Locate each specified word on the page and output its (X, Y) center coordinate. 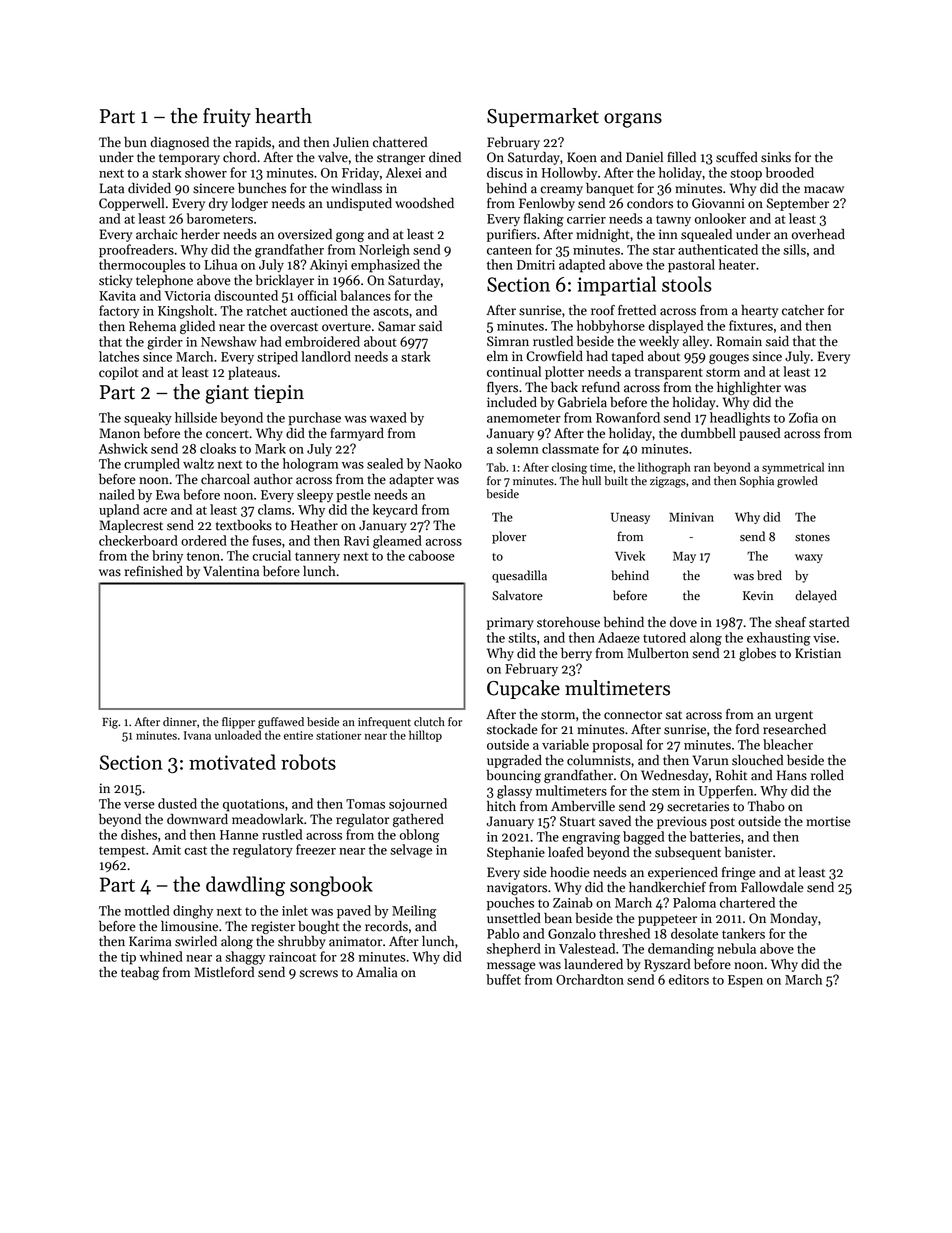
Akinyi (329, 266)
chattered (400, 142)
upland (119, 511)
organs (633, 120)
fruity (227, 117)
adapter (411, 480)
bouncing (513, 776)
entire (298, 735)
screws (318, 974)
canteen (509, 250)
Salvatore (517, 595)
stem (666, 791)
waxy (809, 558)
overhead (818, 234)
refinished (154, 571)
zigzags (668, 482)
